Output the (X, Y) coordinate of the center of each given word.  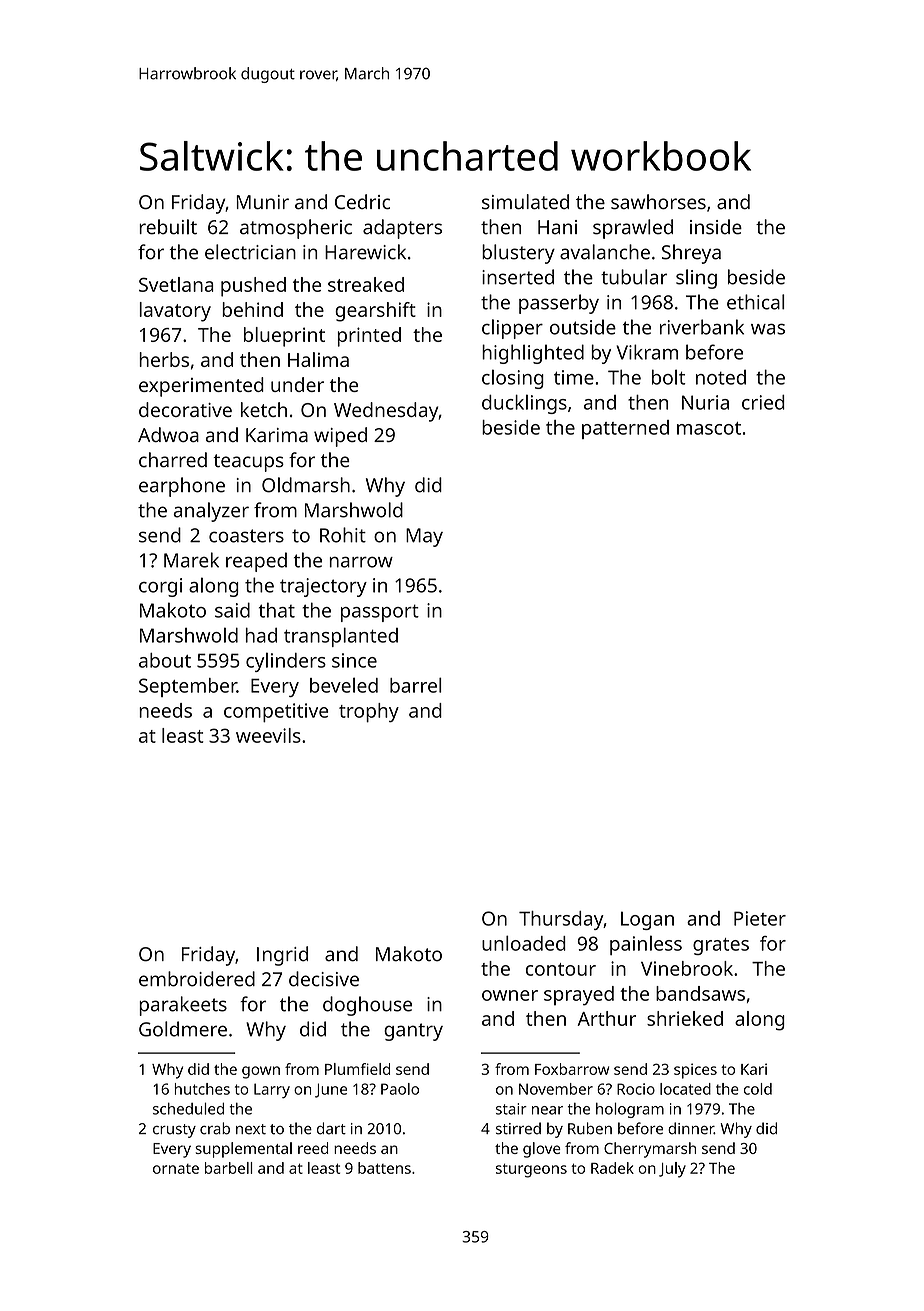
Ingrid (282, 956)
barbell (229, 1168)
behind (252, 309)
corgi (160, 587)
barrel (416, 685)
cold (758, 1089)
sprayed (579, 996)
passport (380, 613)
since (354, 660)
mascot (709, 428)
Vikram (647, 352)
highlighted (533, 354)
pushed (253, 287)
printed (369, 337)
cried (763, 402)
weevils (268, 735)
